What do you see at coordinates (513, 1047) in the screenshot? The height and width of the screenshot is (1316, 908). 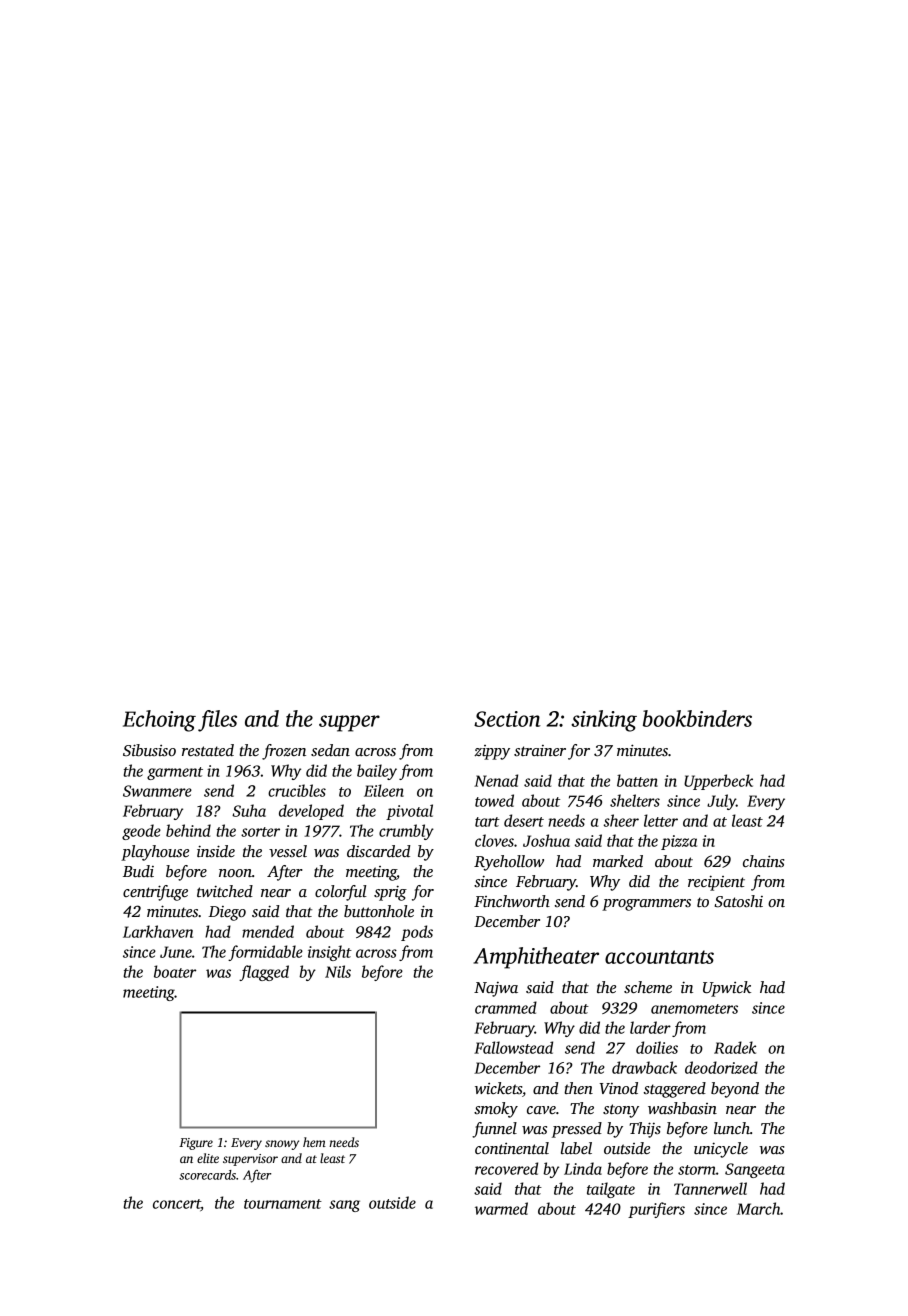 I see `Fallowstead` at bounding box center [513, 1047].
